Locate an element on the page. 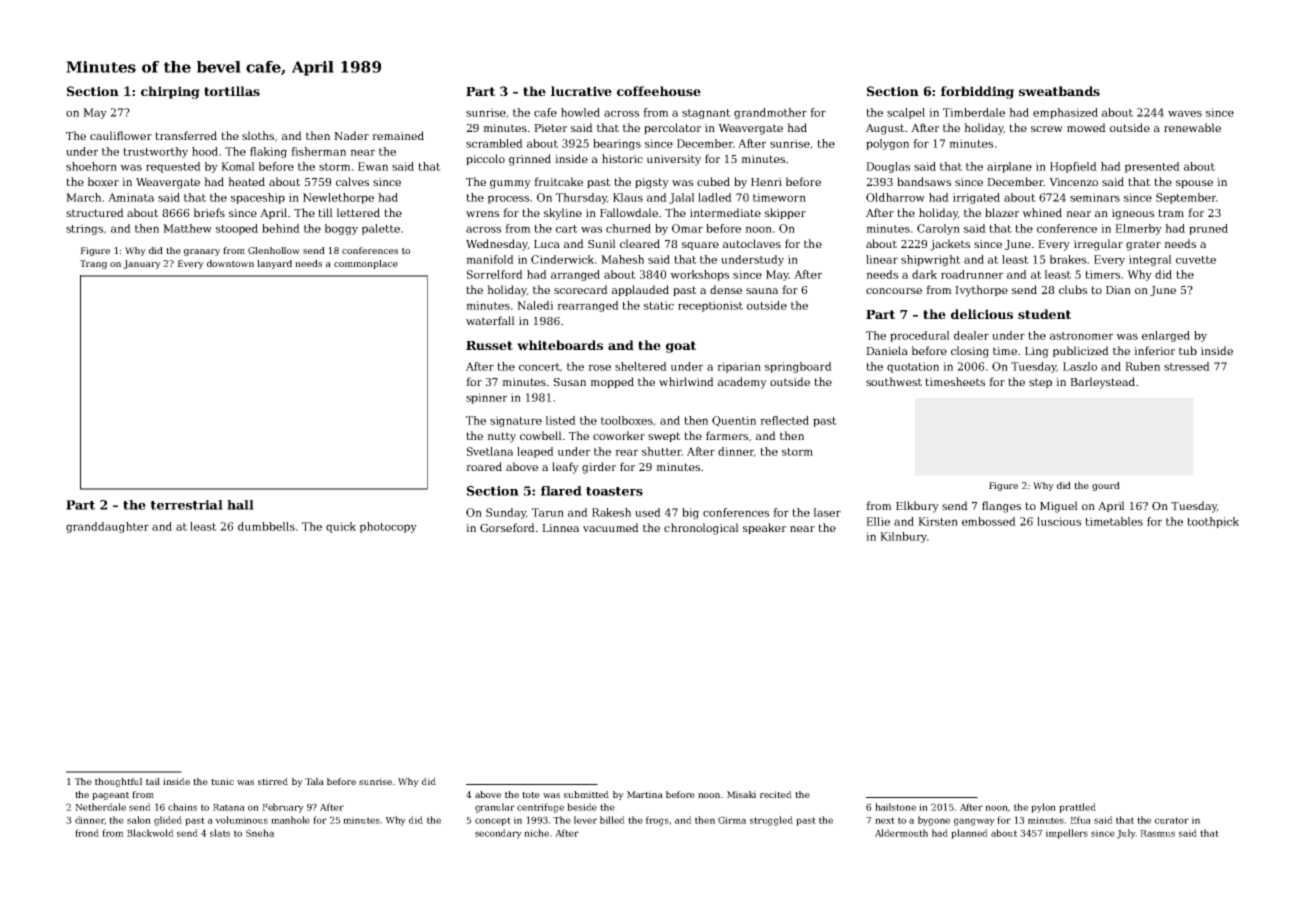 This page has height=924, width=1308. nutty is located at coordinates (501, 437).
